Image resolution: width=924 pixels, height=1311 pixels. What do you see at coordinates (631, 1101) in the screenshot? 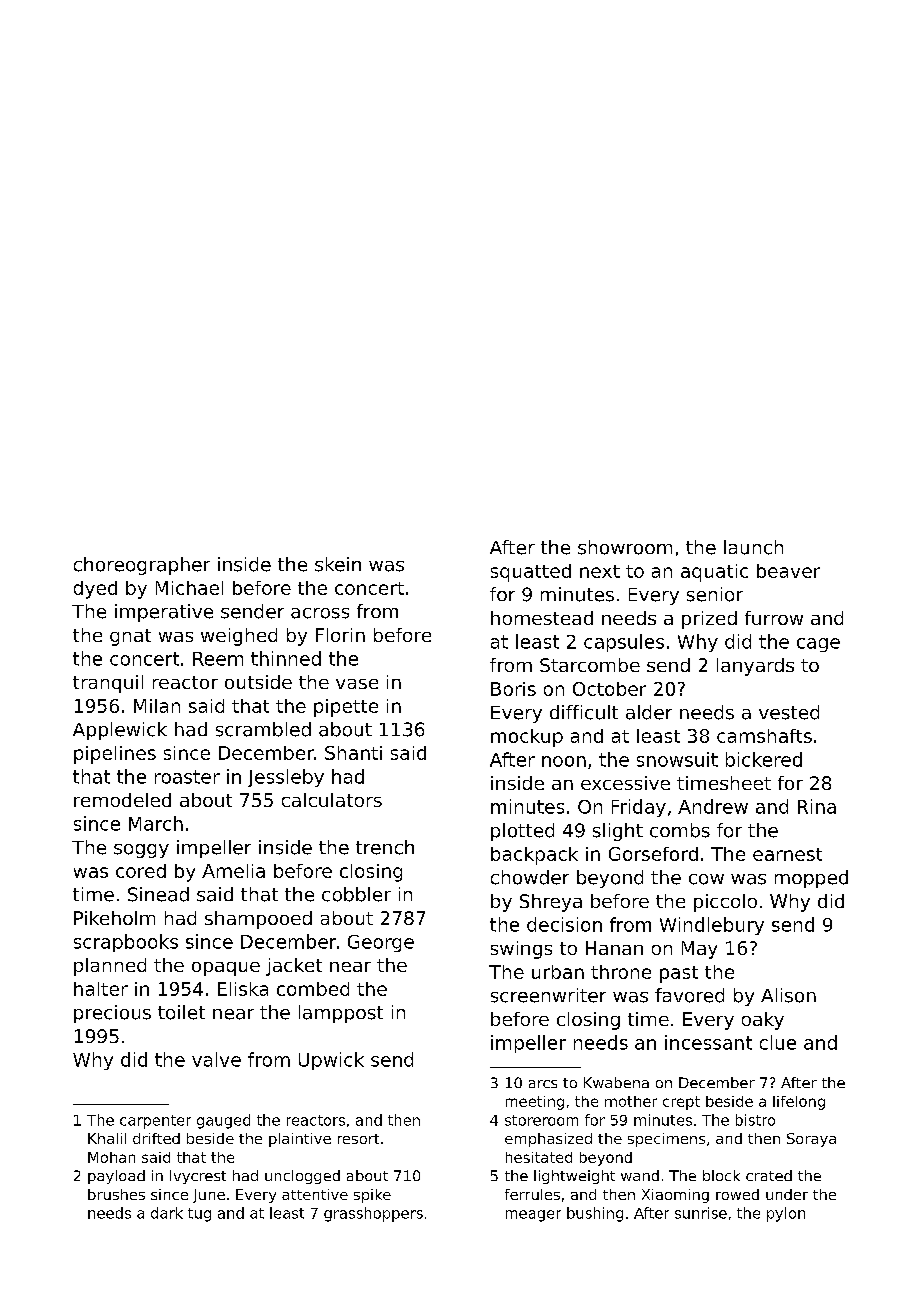
I see `mother` at bounding box center [631, 1101].
